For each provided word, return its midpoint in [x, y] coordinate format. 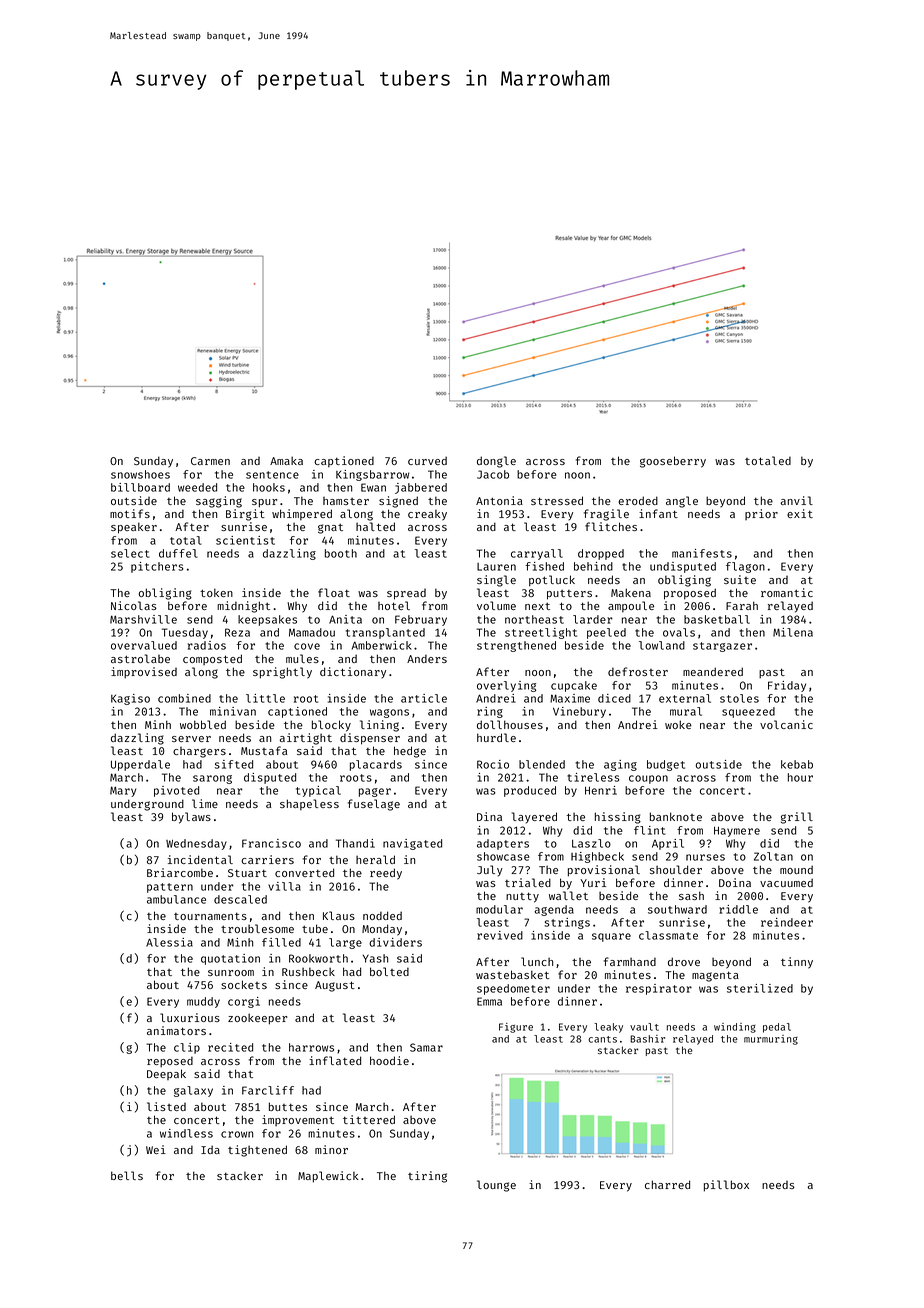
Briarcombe [180, 872]
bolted [389, 971]
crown [237, 1134]
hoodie [389, 1060]
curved [427, 461]
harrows [311, 1047]
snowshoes [140, 474]
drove [684, 961]
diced [614, 698]
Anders [427, 659]
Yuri [593, 882]
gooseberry [673, 462]
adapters [503, 844]
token [216, 592]
